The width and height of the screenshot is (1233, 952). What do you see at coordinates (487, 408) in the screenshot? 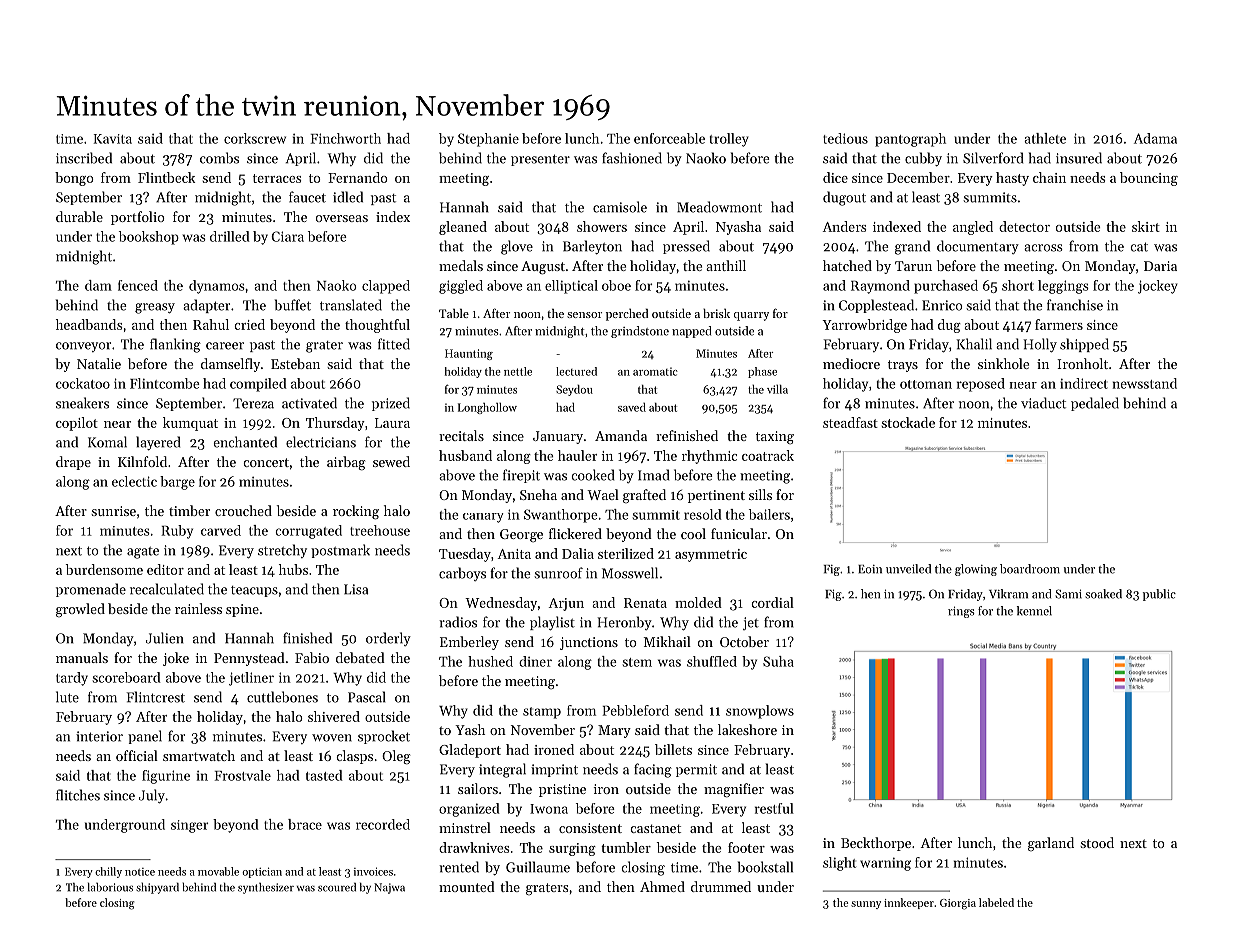
I see `Longhollow` at bounding box center [487, 408].
